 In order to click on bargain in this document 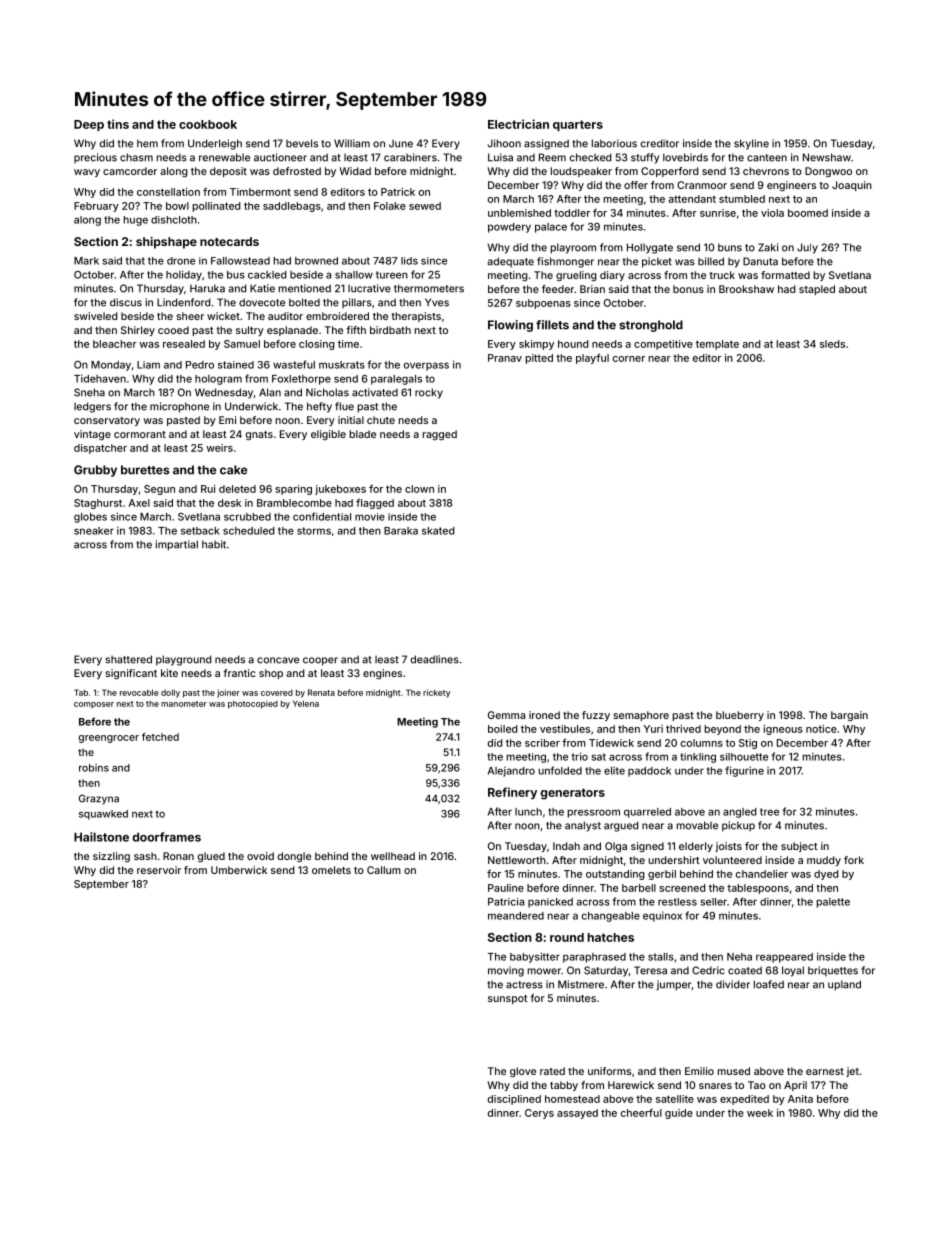, I will do `click(849, 716)`.
